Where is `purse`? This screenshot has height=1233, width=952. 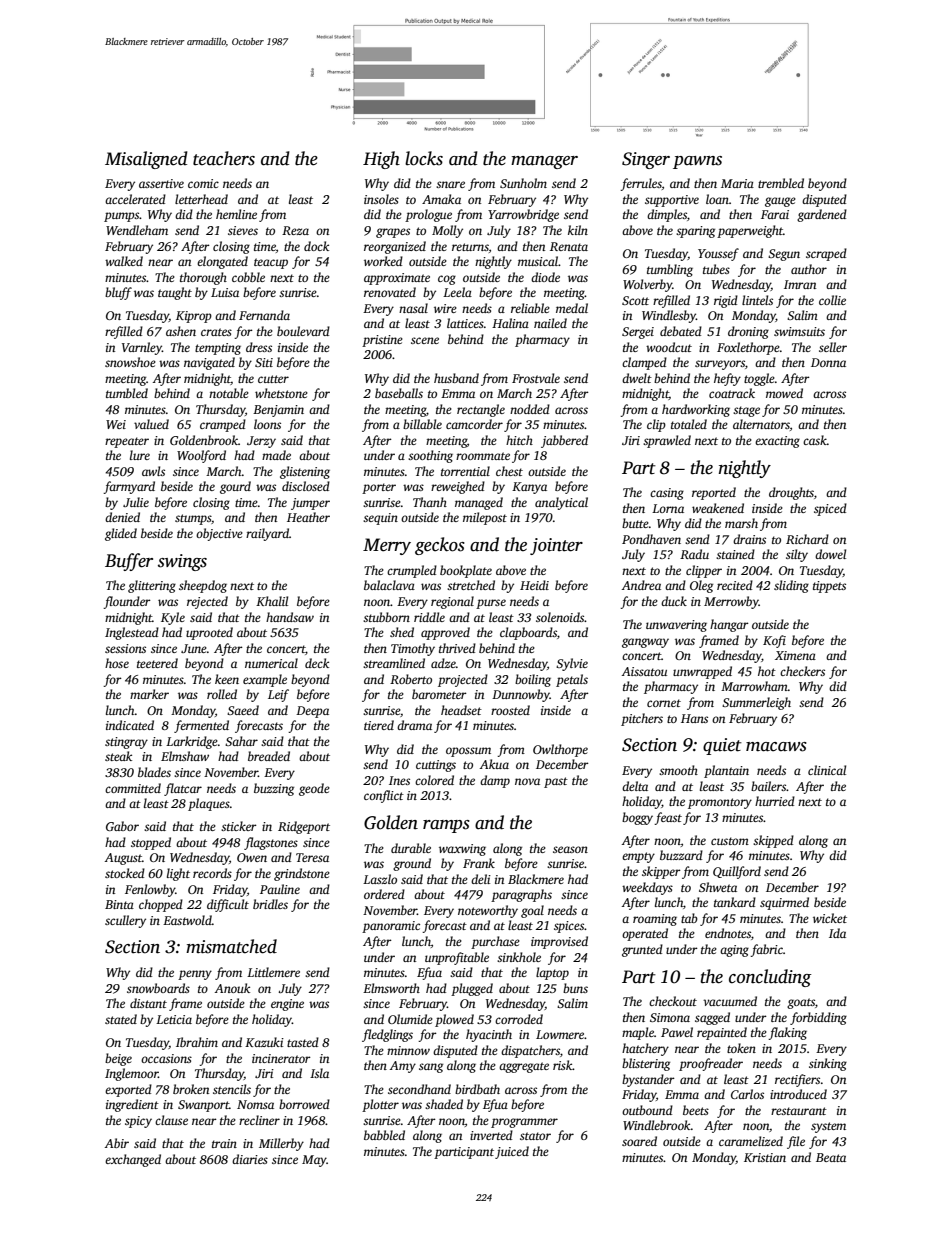
purse is located at coordinates (491, 604).
